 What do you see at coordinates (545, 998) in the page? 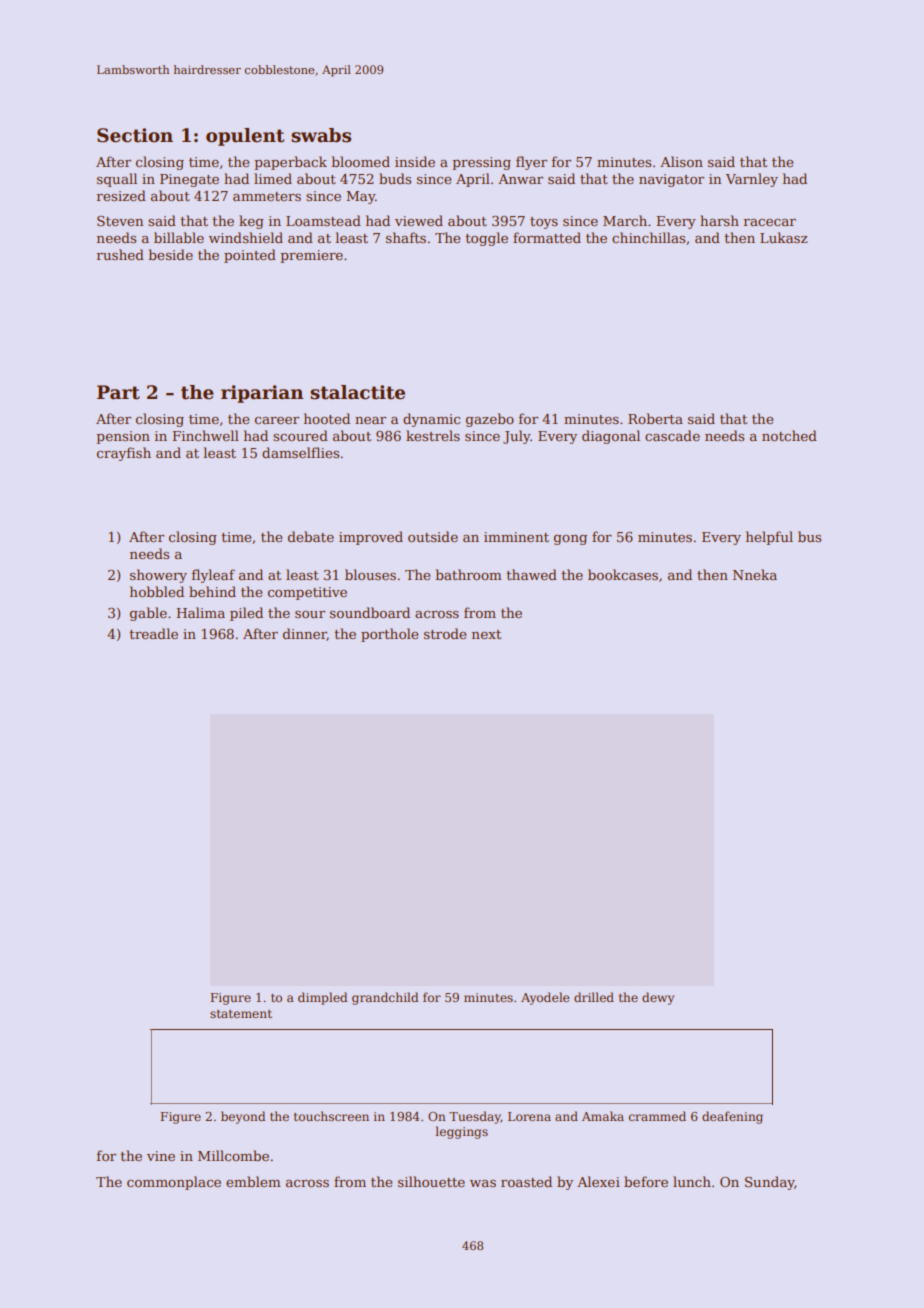
I see `Ayodele` at bounding box center [545, 998].
